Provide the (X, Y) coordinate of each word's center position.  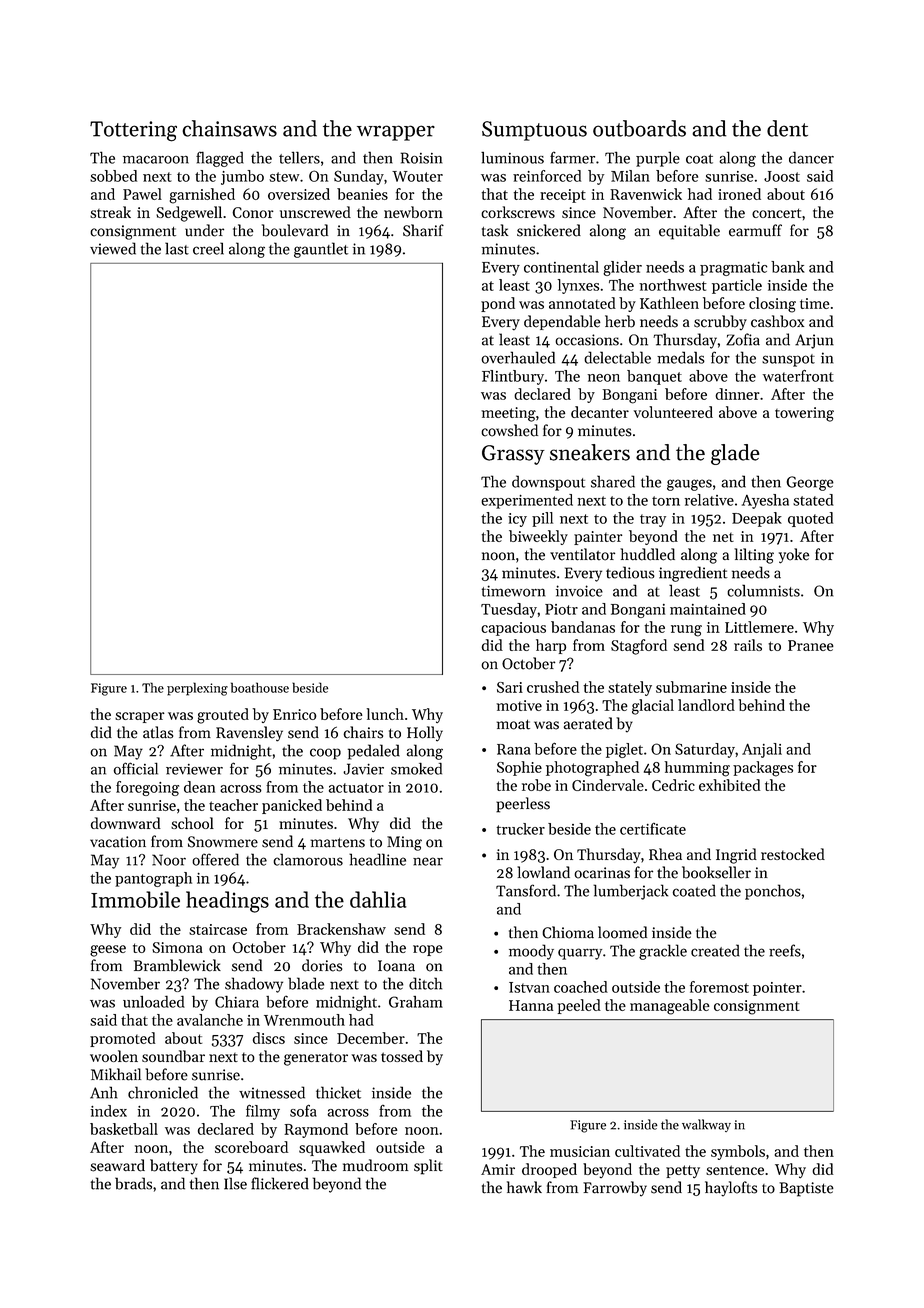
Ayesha (765, 501)
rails (748, 645)
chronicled (163, 1092)
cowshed (509, 430)
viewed (113, 248)
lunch (385, 714)
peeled (579, 1006)
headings (227, 902)
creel (208, 248)
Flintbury (513, 377)
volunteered (673, 412)
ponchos (773, 892)
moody (531, 952)
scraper (140, 717)
